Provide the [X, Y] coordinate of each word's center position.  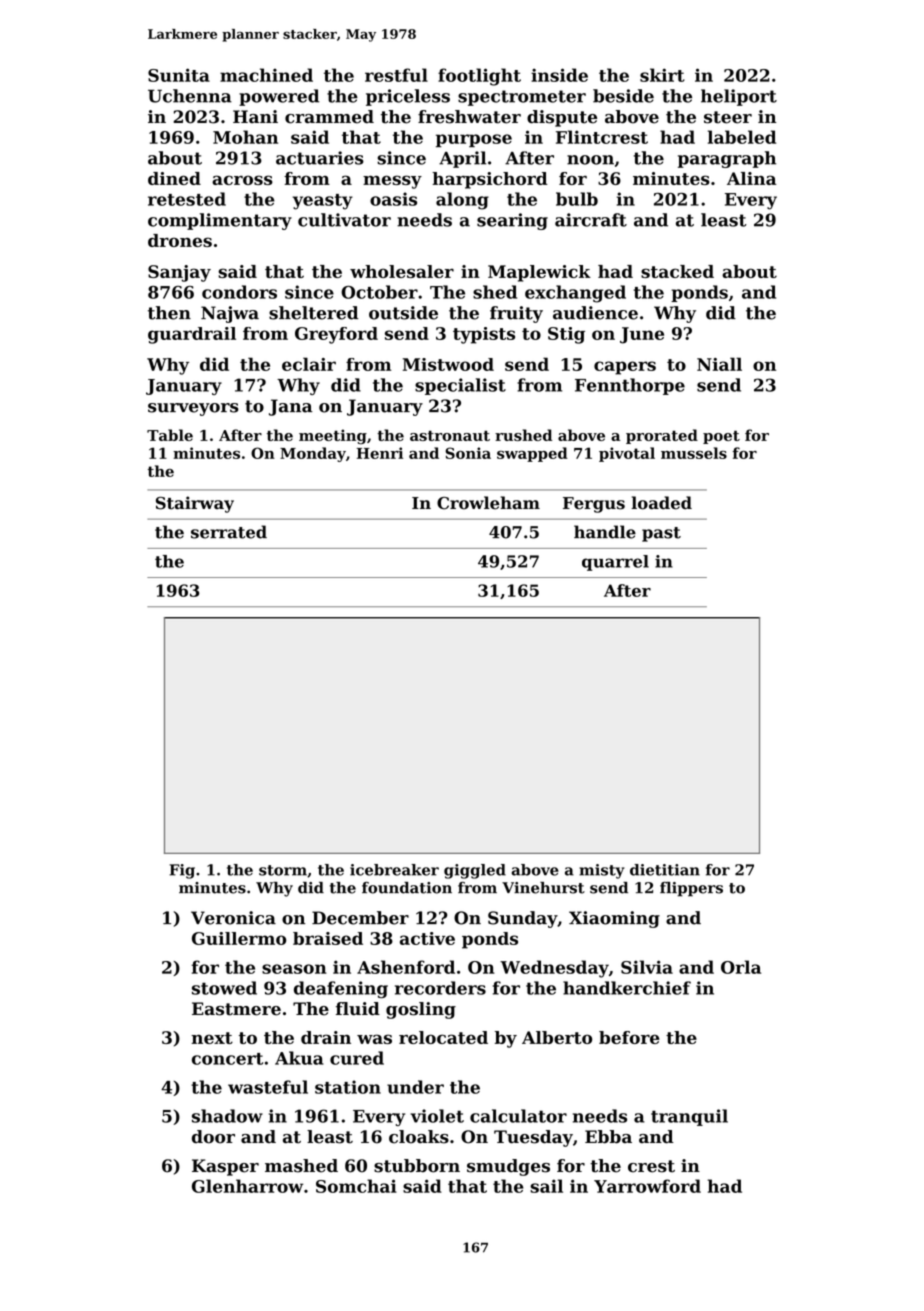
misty [601, 871]
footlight [479, 77]
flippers [691, 889]
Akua [299, 1058]
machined [266, 75]
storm [283, 870]
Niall [719, 364]
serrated [229, 532]
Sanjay [179, 273]
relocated [443, 1037]
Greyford [336, 335]
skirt [662, 75]
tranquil [689, 1117]
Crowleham [488, 503]
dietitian [665, 870]
